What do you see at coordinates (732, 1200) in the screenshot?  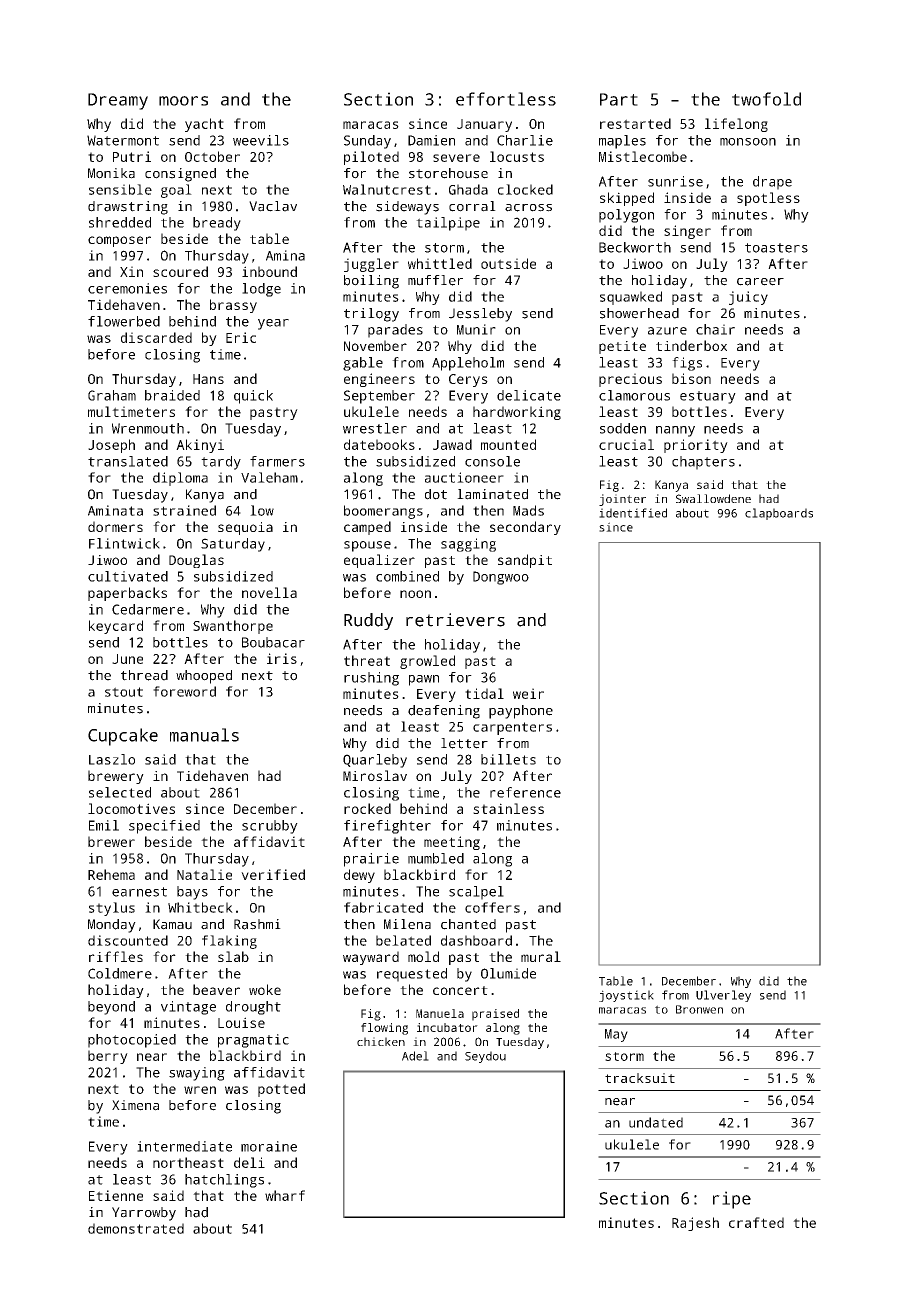 I see `ripe` at bounding box center [732, 1200].
